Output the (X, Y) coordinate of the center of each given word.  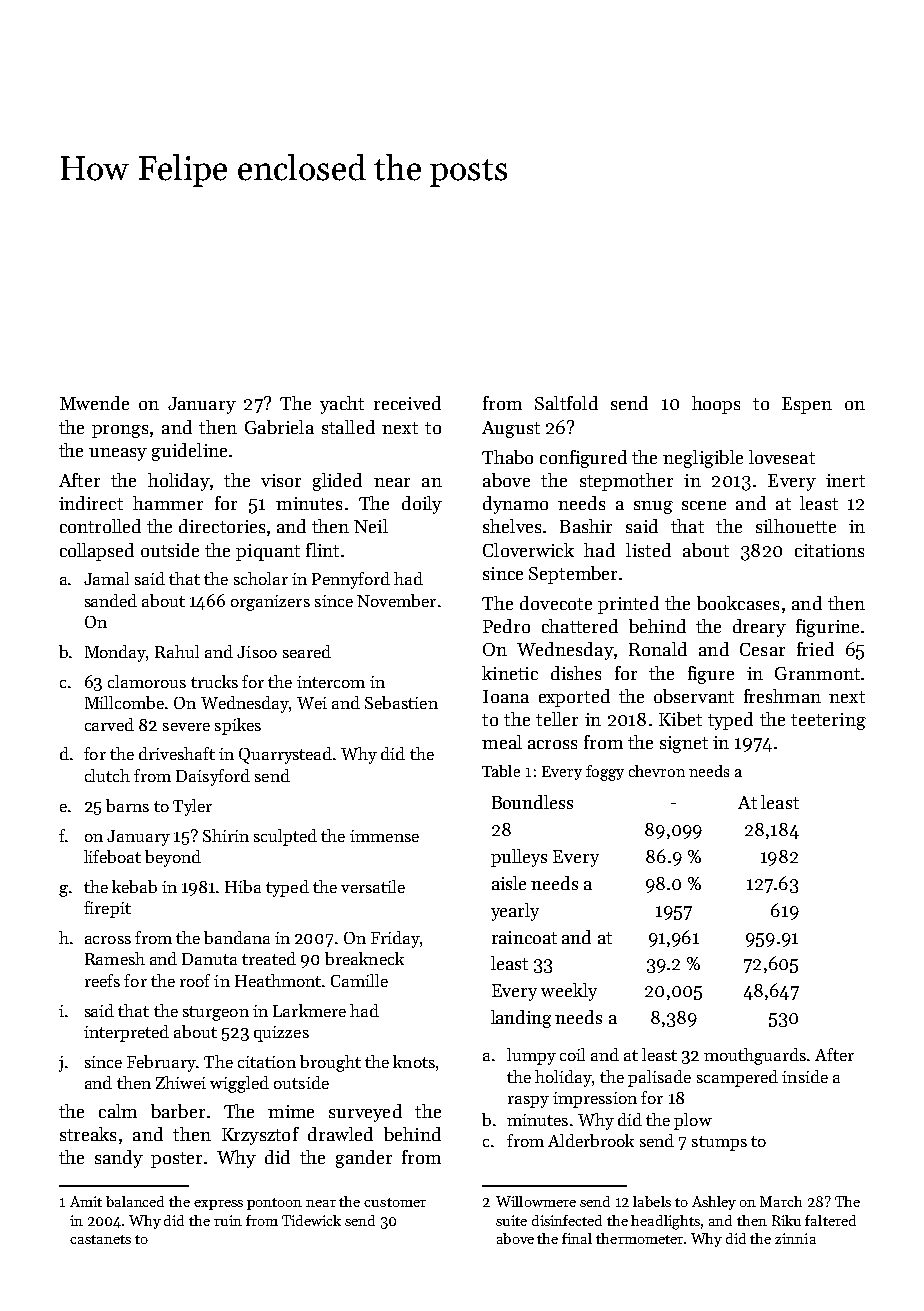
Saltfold (566, 403)
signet (684, 744)
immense (384, 836)
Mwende (94, 403)
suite (511, 1220)
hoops (716, 405)
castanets (100, 1239)
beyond (173, 858)
